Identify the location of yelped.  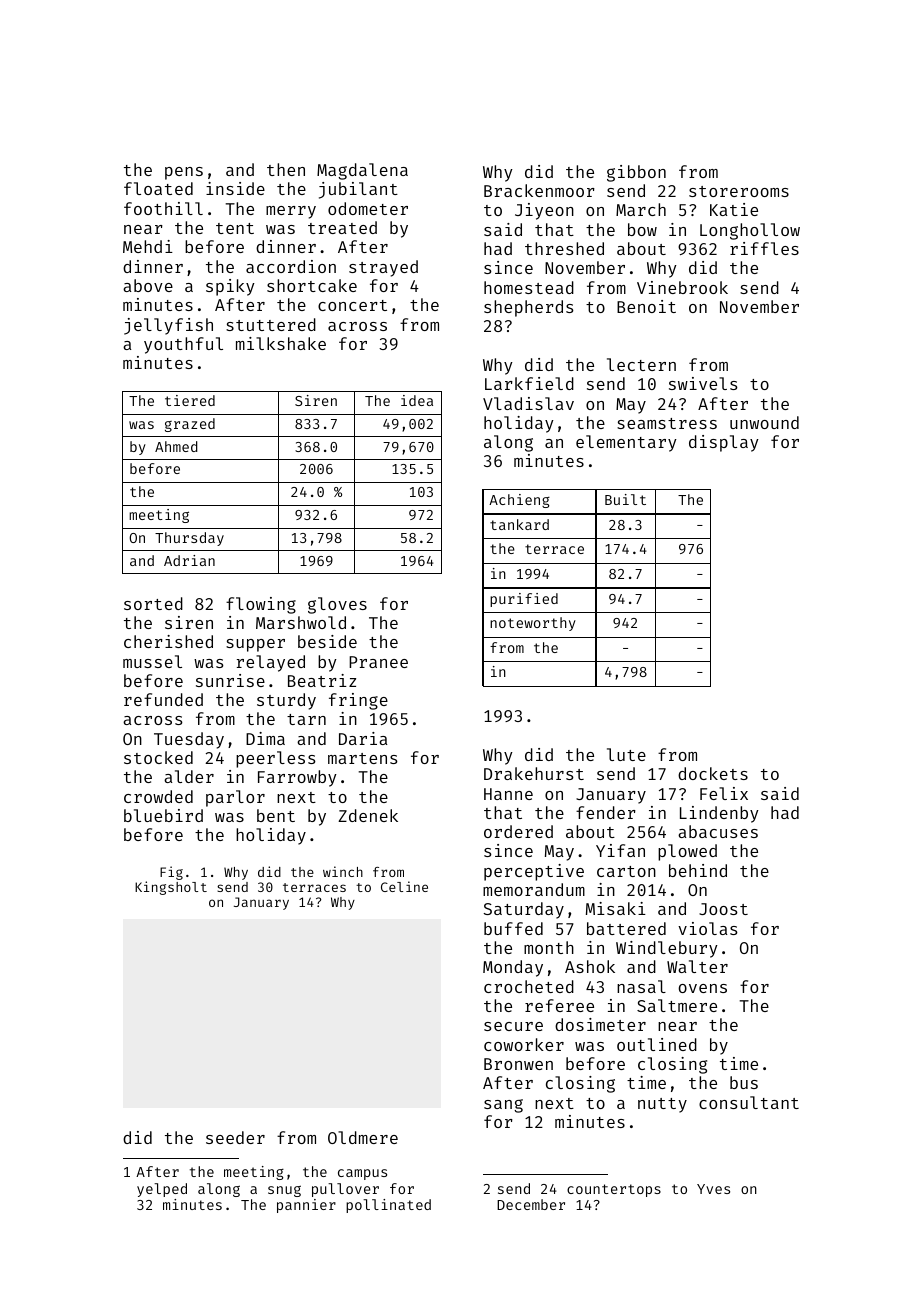
(162, 1190).
